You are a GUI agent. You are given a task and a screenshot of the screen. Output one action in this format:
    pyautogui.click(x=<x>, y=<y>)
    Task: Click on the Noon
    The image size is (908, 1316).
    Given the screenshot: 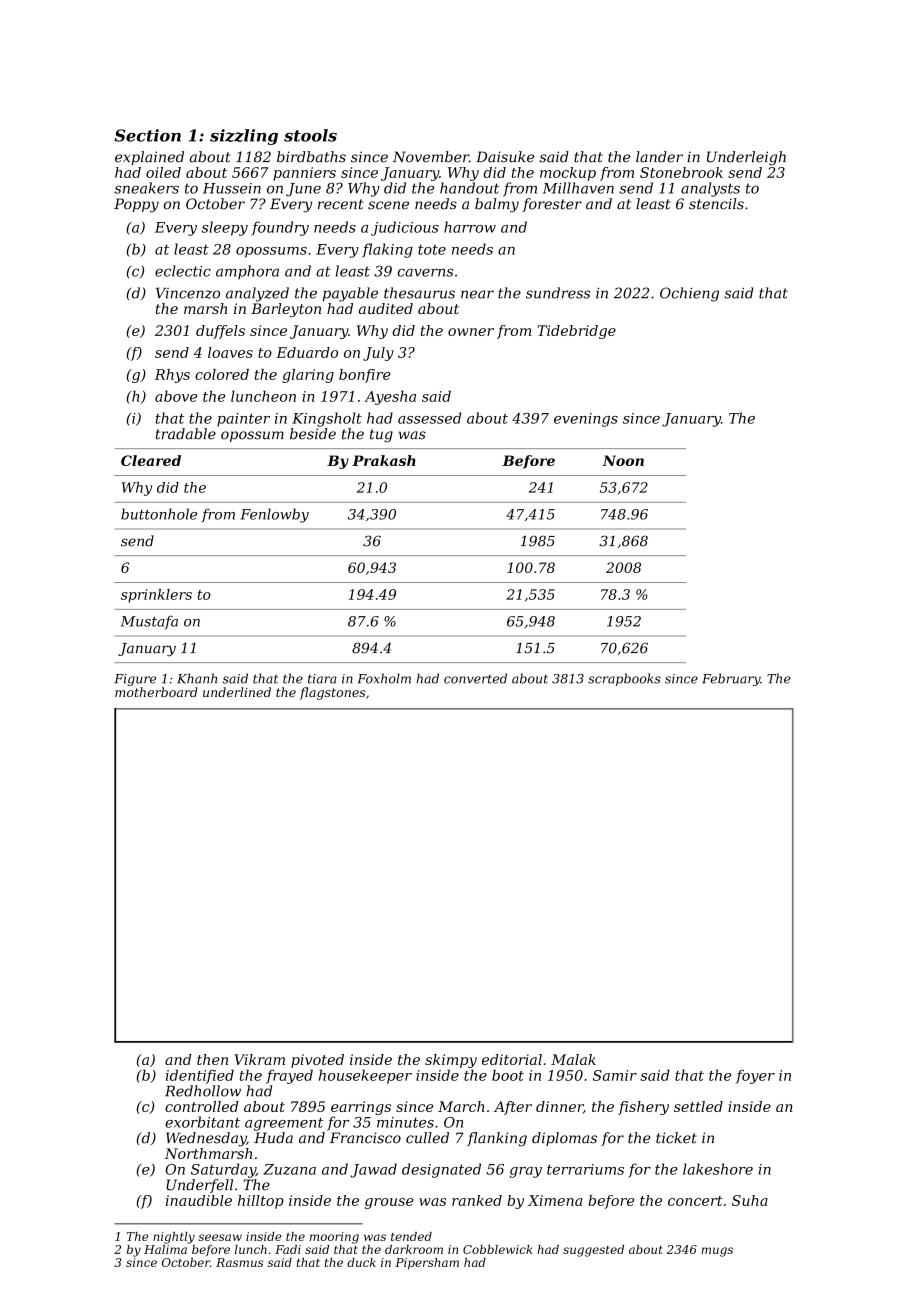 What is the action you would take?
    pyautogui.click(x=623, y=460)
